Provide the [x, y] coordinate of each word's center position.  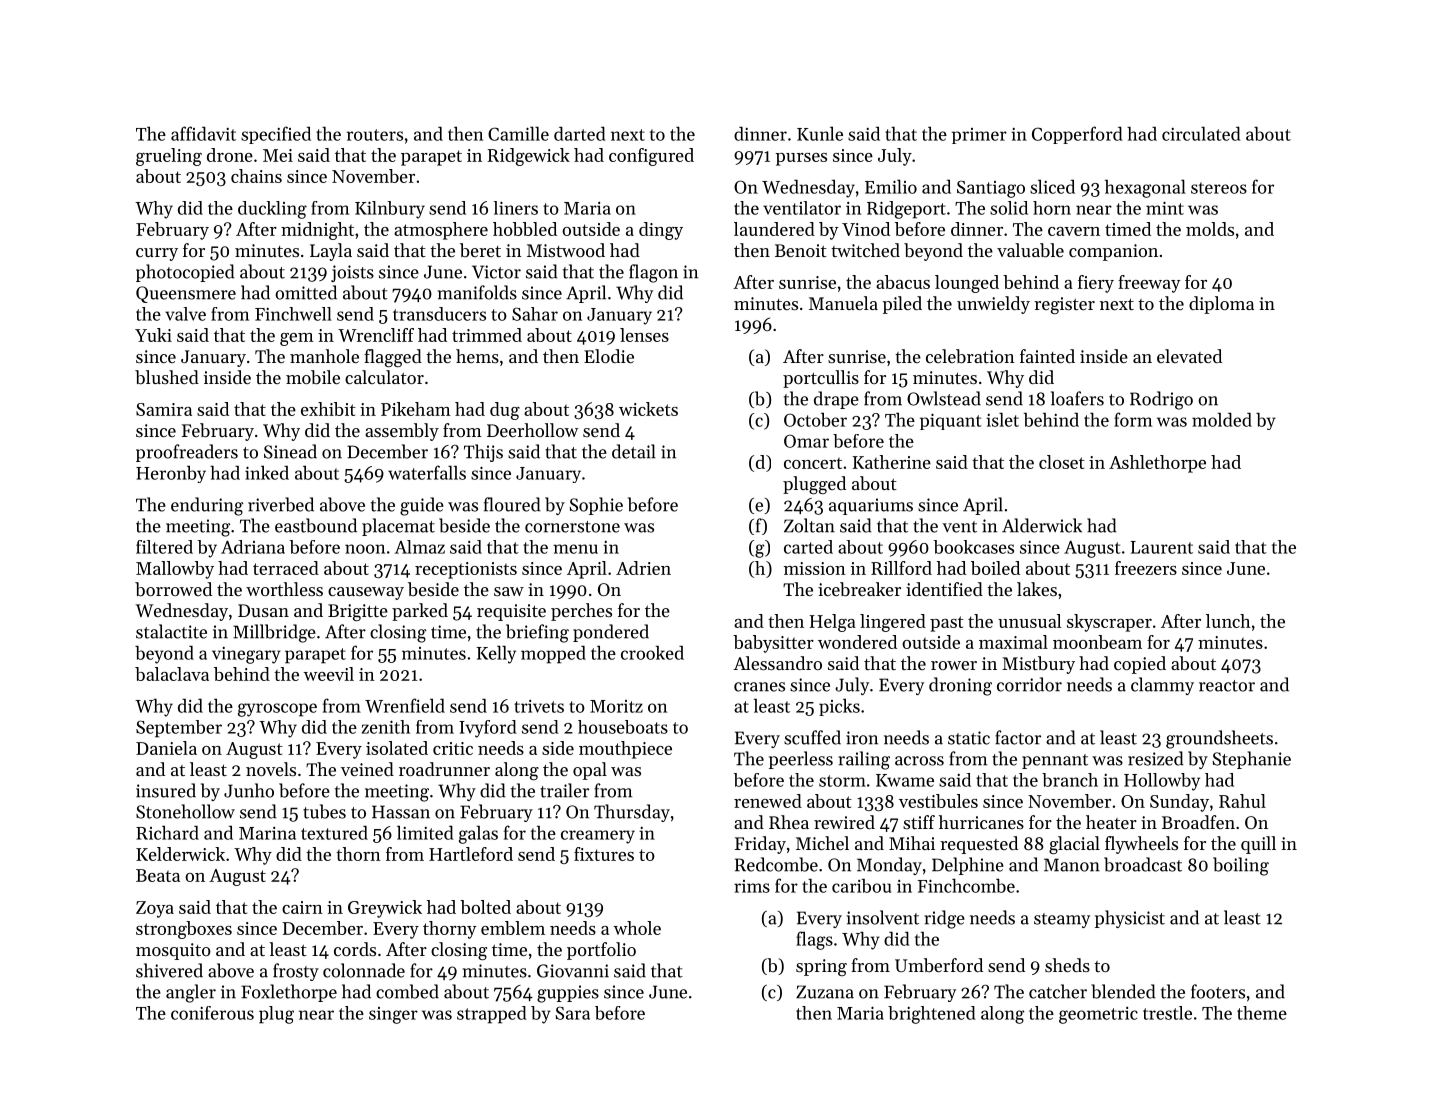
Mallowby [175, 570]
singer [393, 1015]
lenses [644, 335]
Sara [573, 1013]
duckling [272, 210]
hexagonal [1145, 188]
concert [813, 463]
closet [1062, 462]
